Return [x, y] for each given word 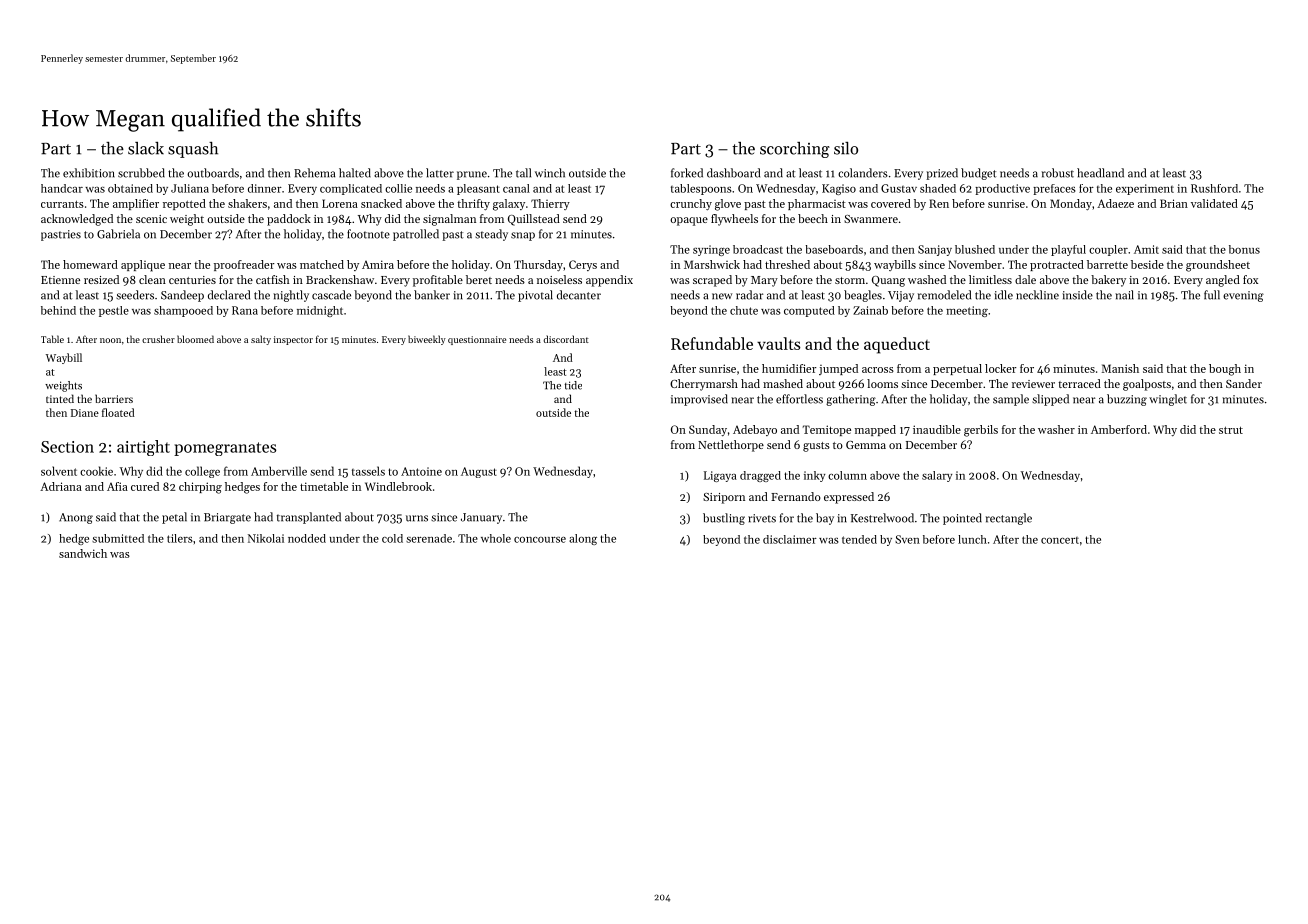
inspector [293, 340]
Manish [1120, 368]
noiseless [559, 279]
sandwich [83, 553]
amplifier [136, 204]
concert [1060, 540]
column [847, 475]
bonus [1244, 249]
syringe [711, 250]
